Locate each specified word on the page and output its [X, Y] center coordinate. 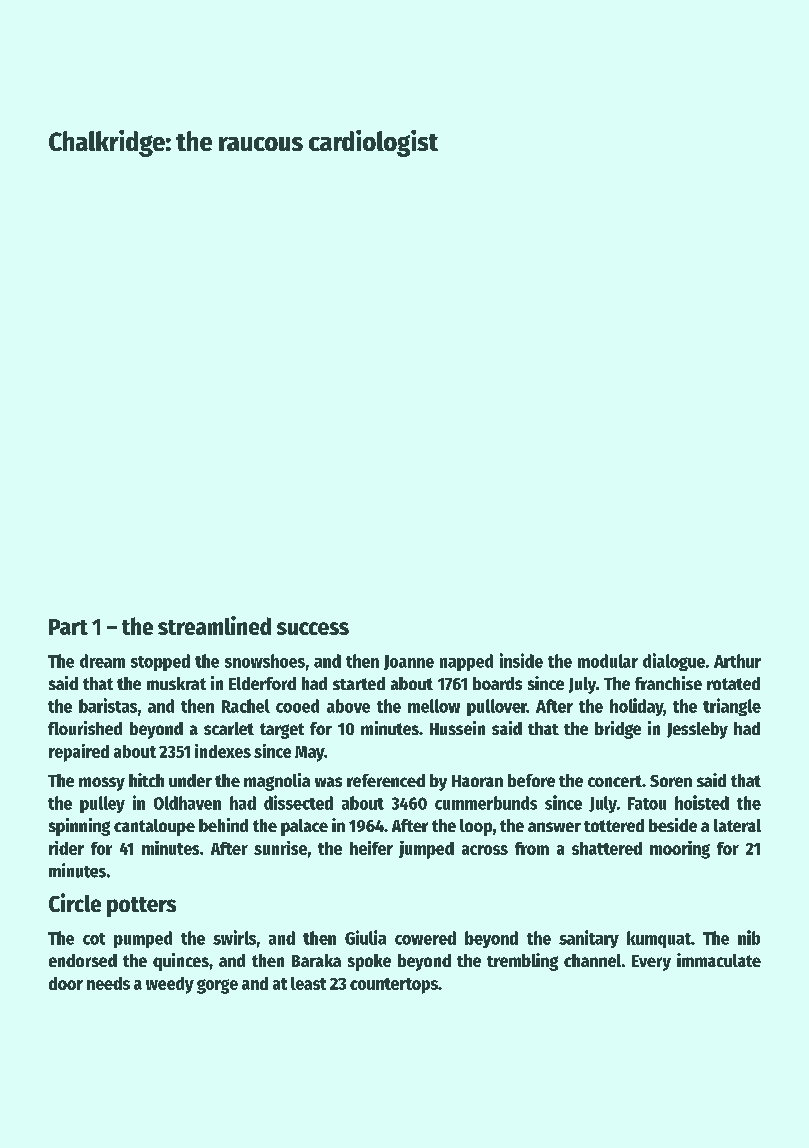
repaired [79, 753]
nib [749, 937]
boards [497, 683]
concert [615, 781]
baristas [108, 705]
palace [304, 827]
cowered [425, 938]
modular [608, 661]
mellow [434, 706]
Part [68, 627]
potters [141, 907]
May [309, 754]
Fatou [647, 803]
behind [223, 825]
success [313, 628]
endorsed [83, 960]
